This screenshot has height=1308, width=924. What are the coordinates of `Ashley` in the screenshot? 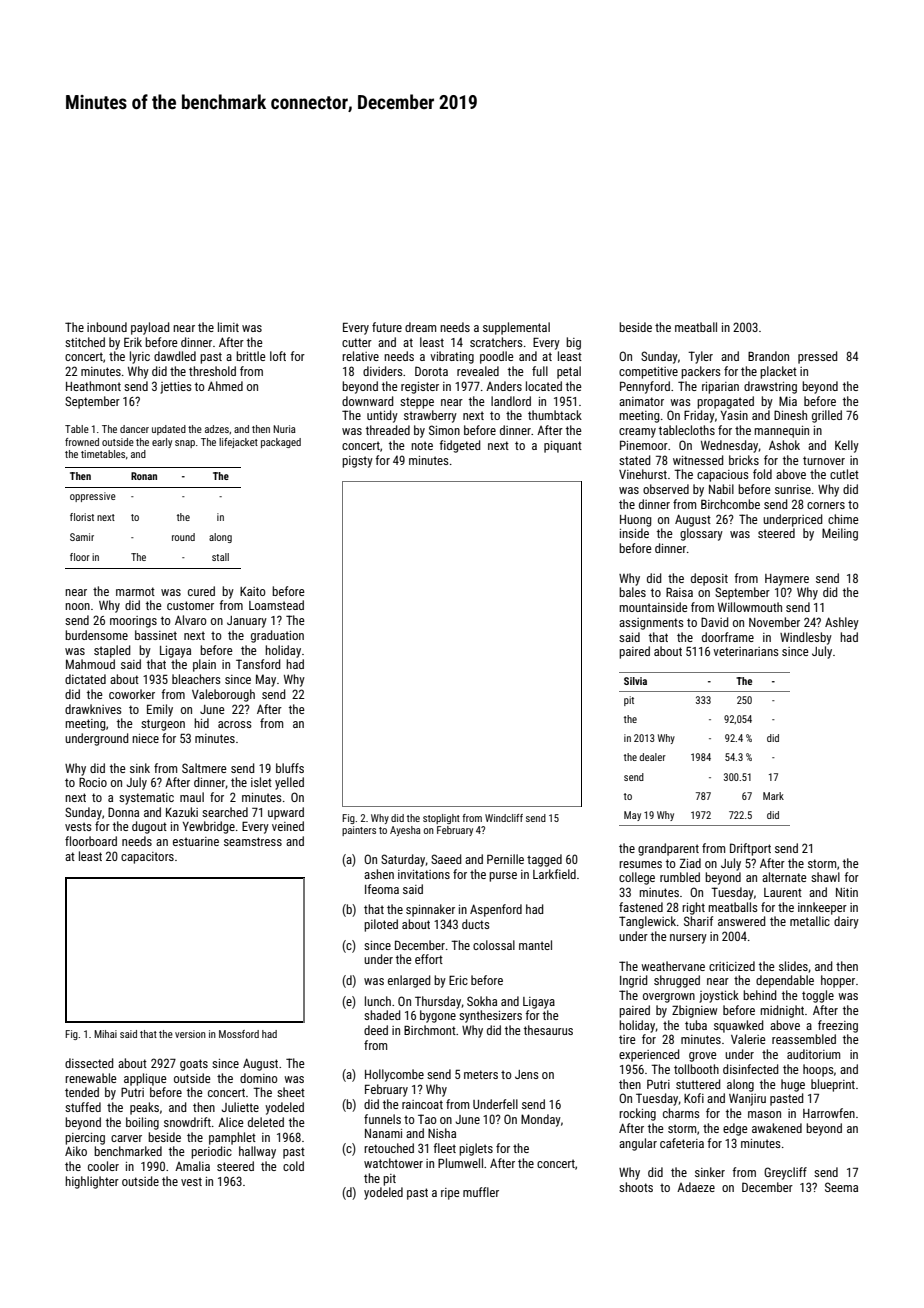 It's located at (842, 623).
